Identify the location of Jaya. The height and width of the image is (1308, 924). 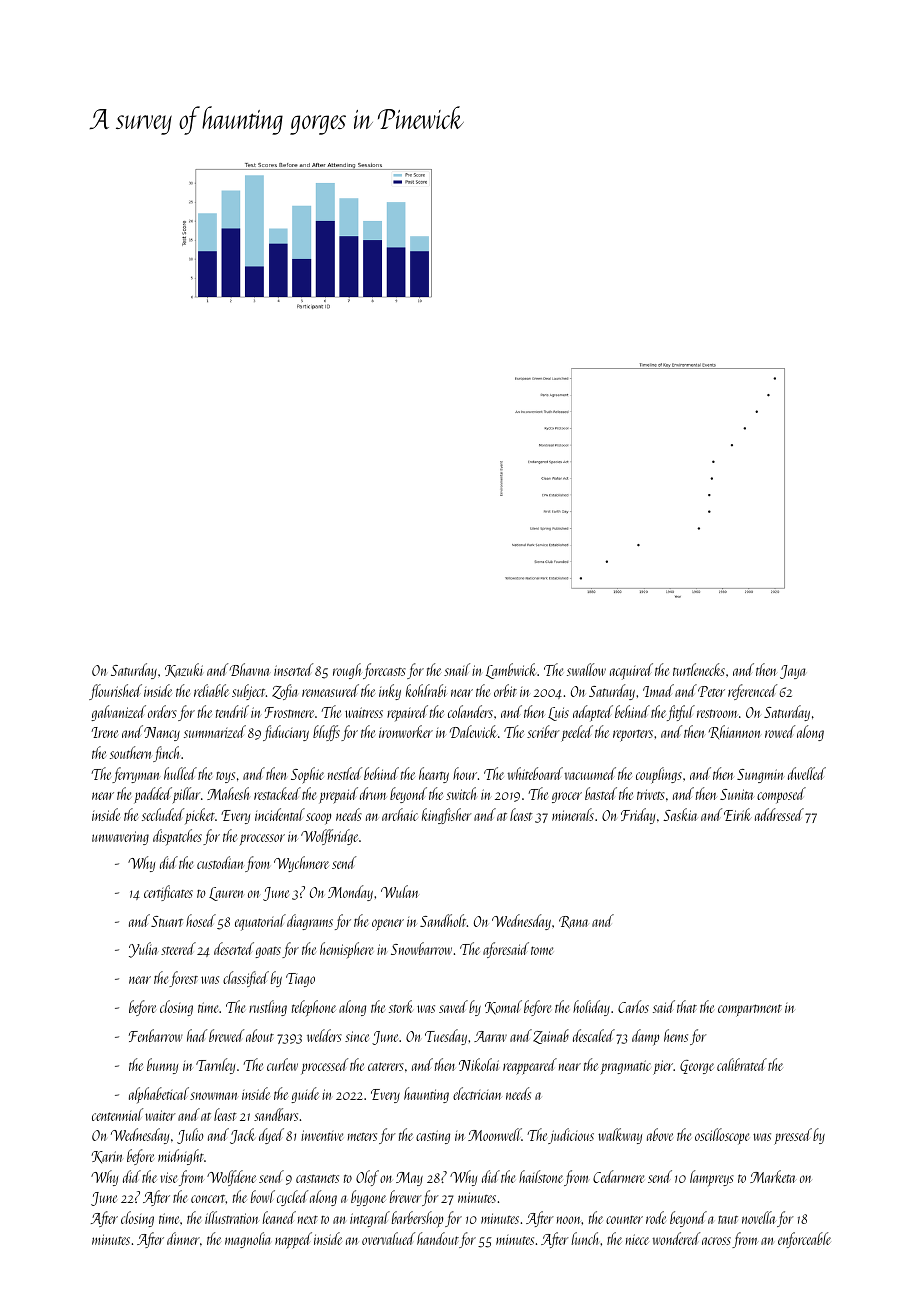
(793, 672).
